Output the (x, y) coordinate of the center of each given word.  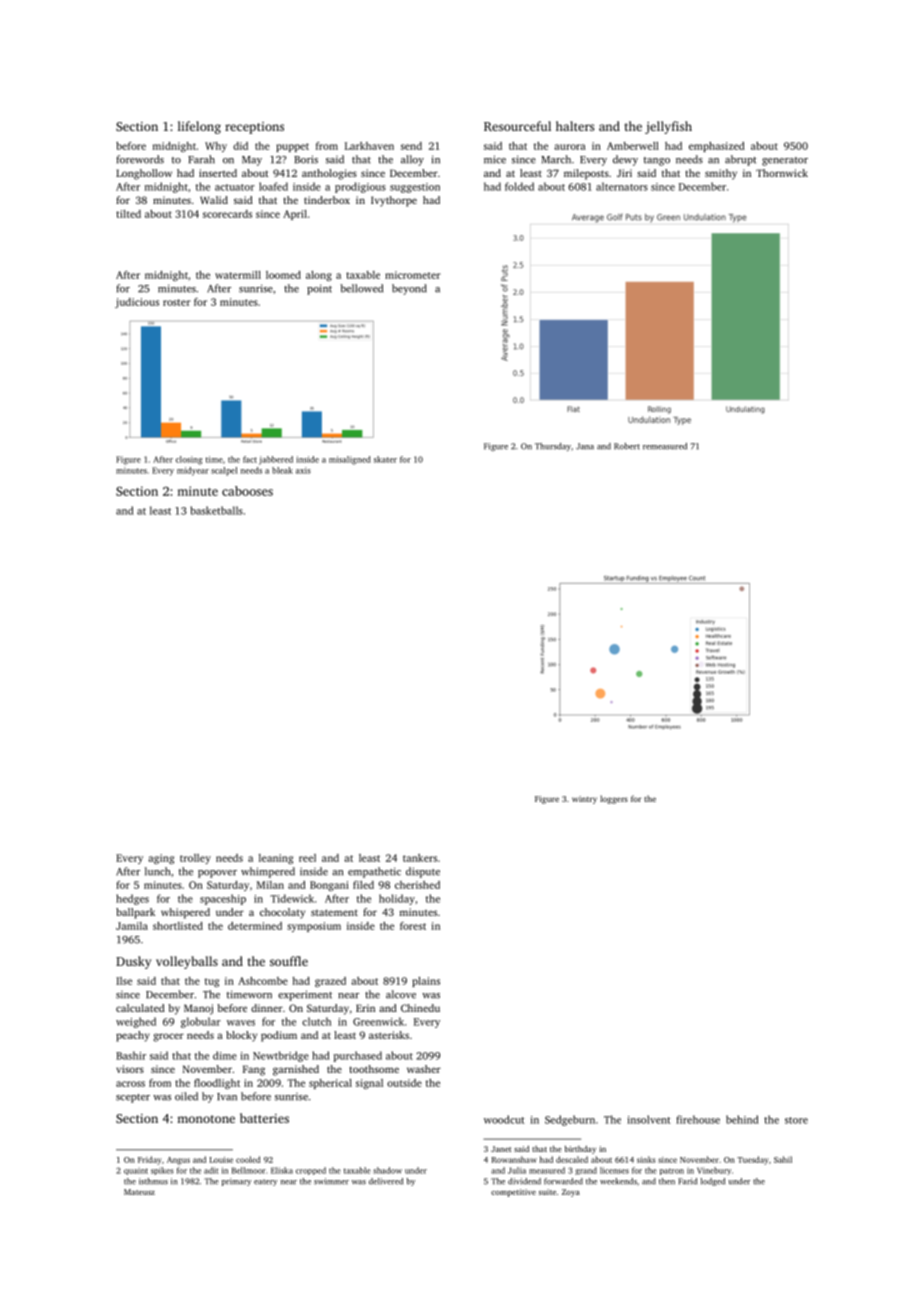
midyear (193, 471)
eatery (265, 1182)
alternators (622, 186)
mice (495, 159)
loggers (614, 799)
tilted (128, 214)
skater (385, 459)
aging (161, 859)
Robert (627, 446)
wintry (584, 800)
